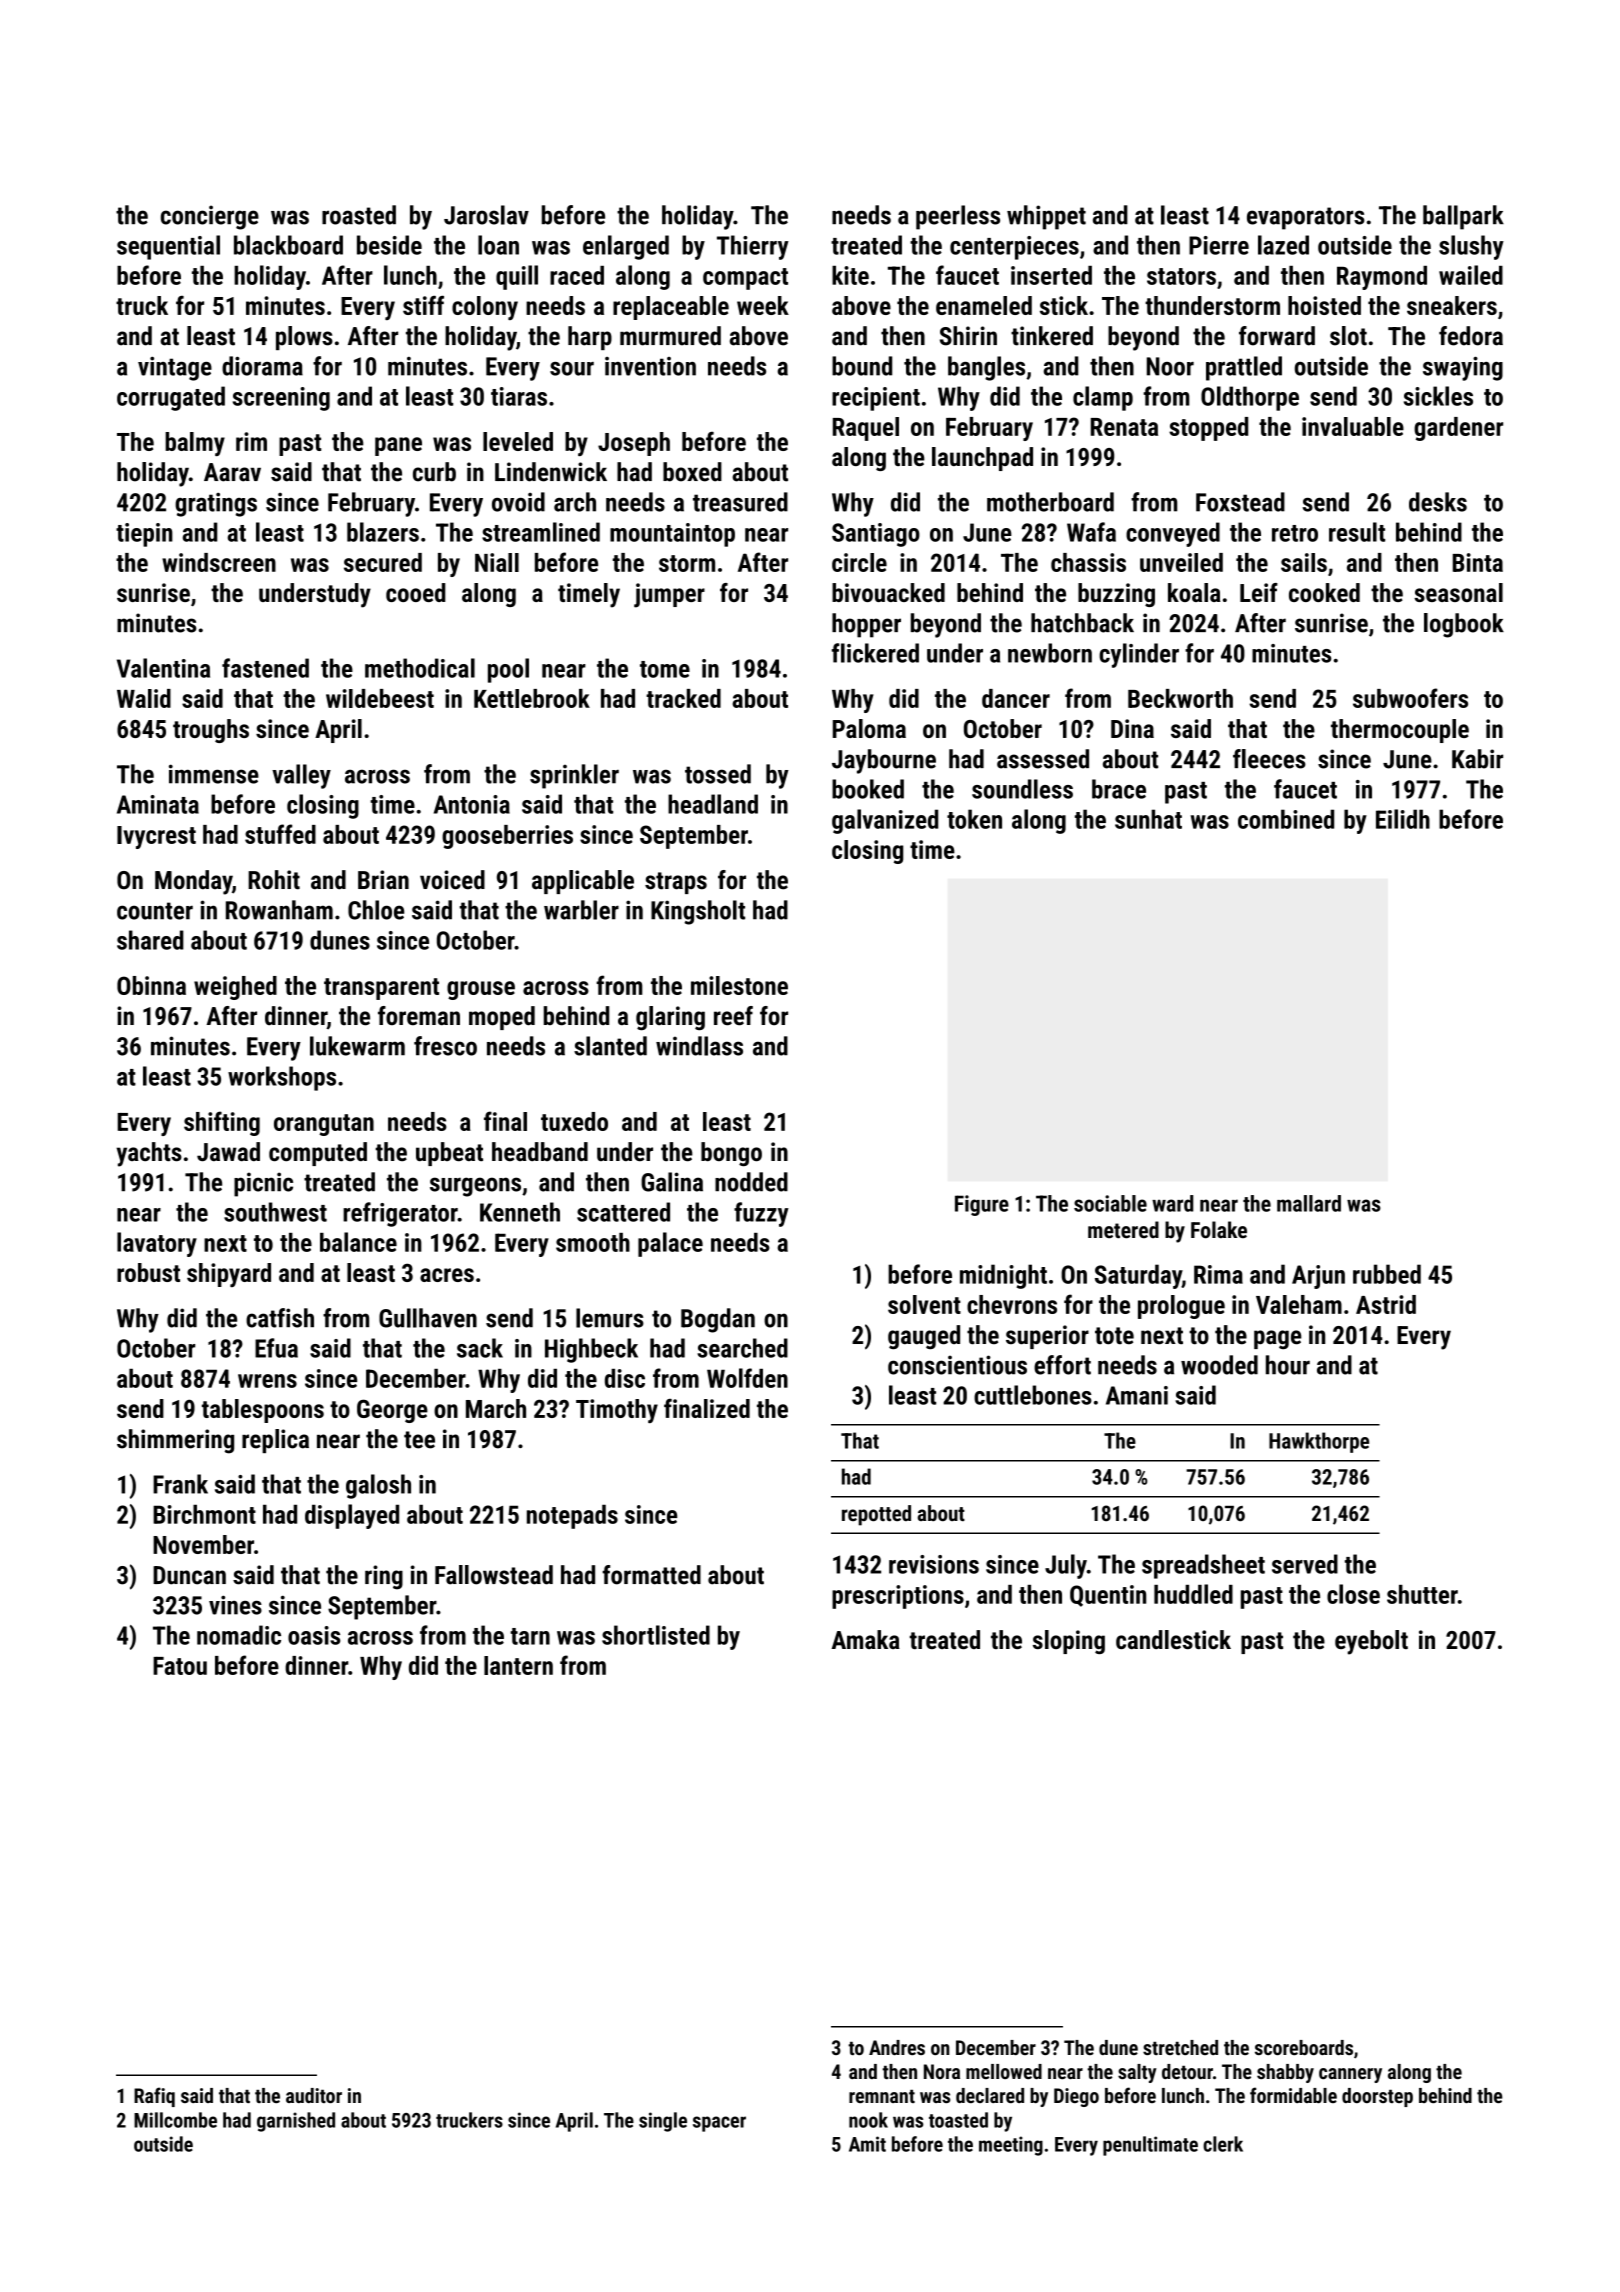 Image resolution: width=1620 pixels, height=2292 pixels. What do you see at coordinates (1306, 218) in the screenshot?
I see `evaporators` at bounding box center [1306, 218].
